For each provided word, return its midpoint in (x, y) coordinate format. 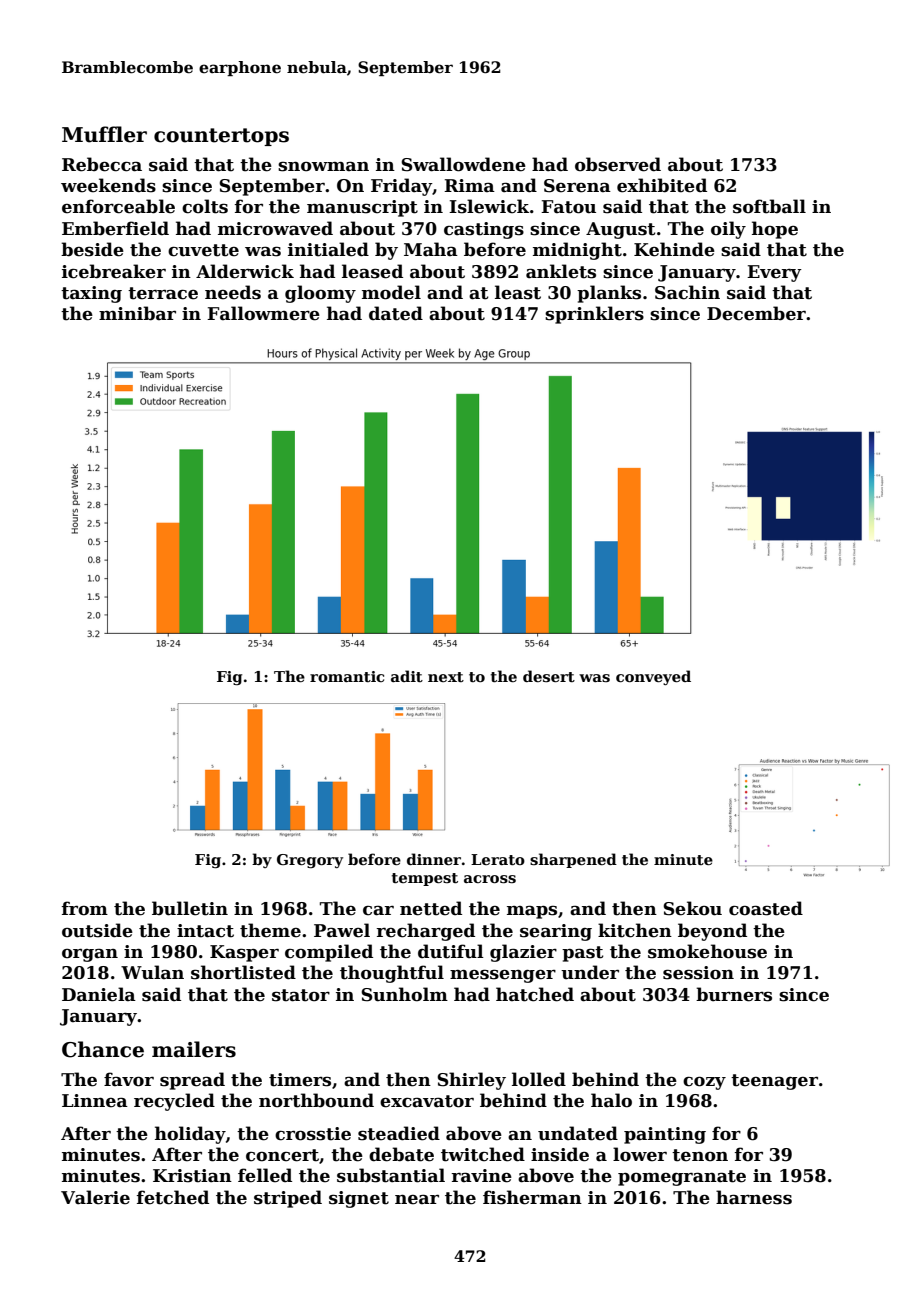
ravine (481, 1176)
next (446, 677)
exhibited (662, 185)
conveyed (653, 677)
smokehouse (707, 951)
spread (192, 1081)
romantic (347, 676)
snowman (323, 166)
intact (205, 931)
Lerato (498, 859)
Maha (431, 249)
